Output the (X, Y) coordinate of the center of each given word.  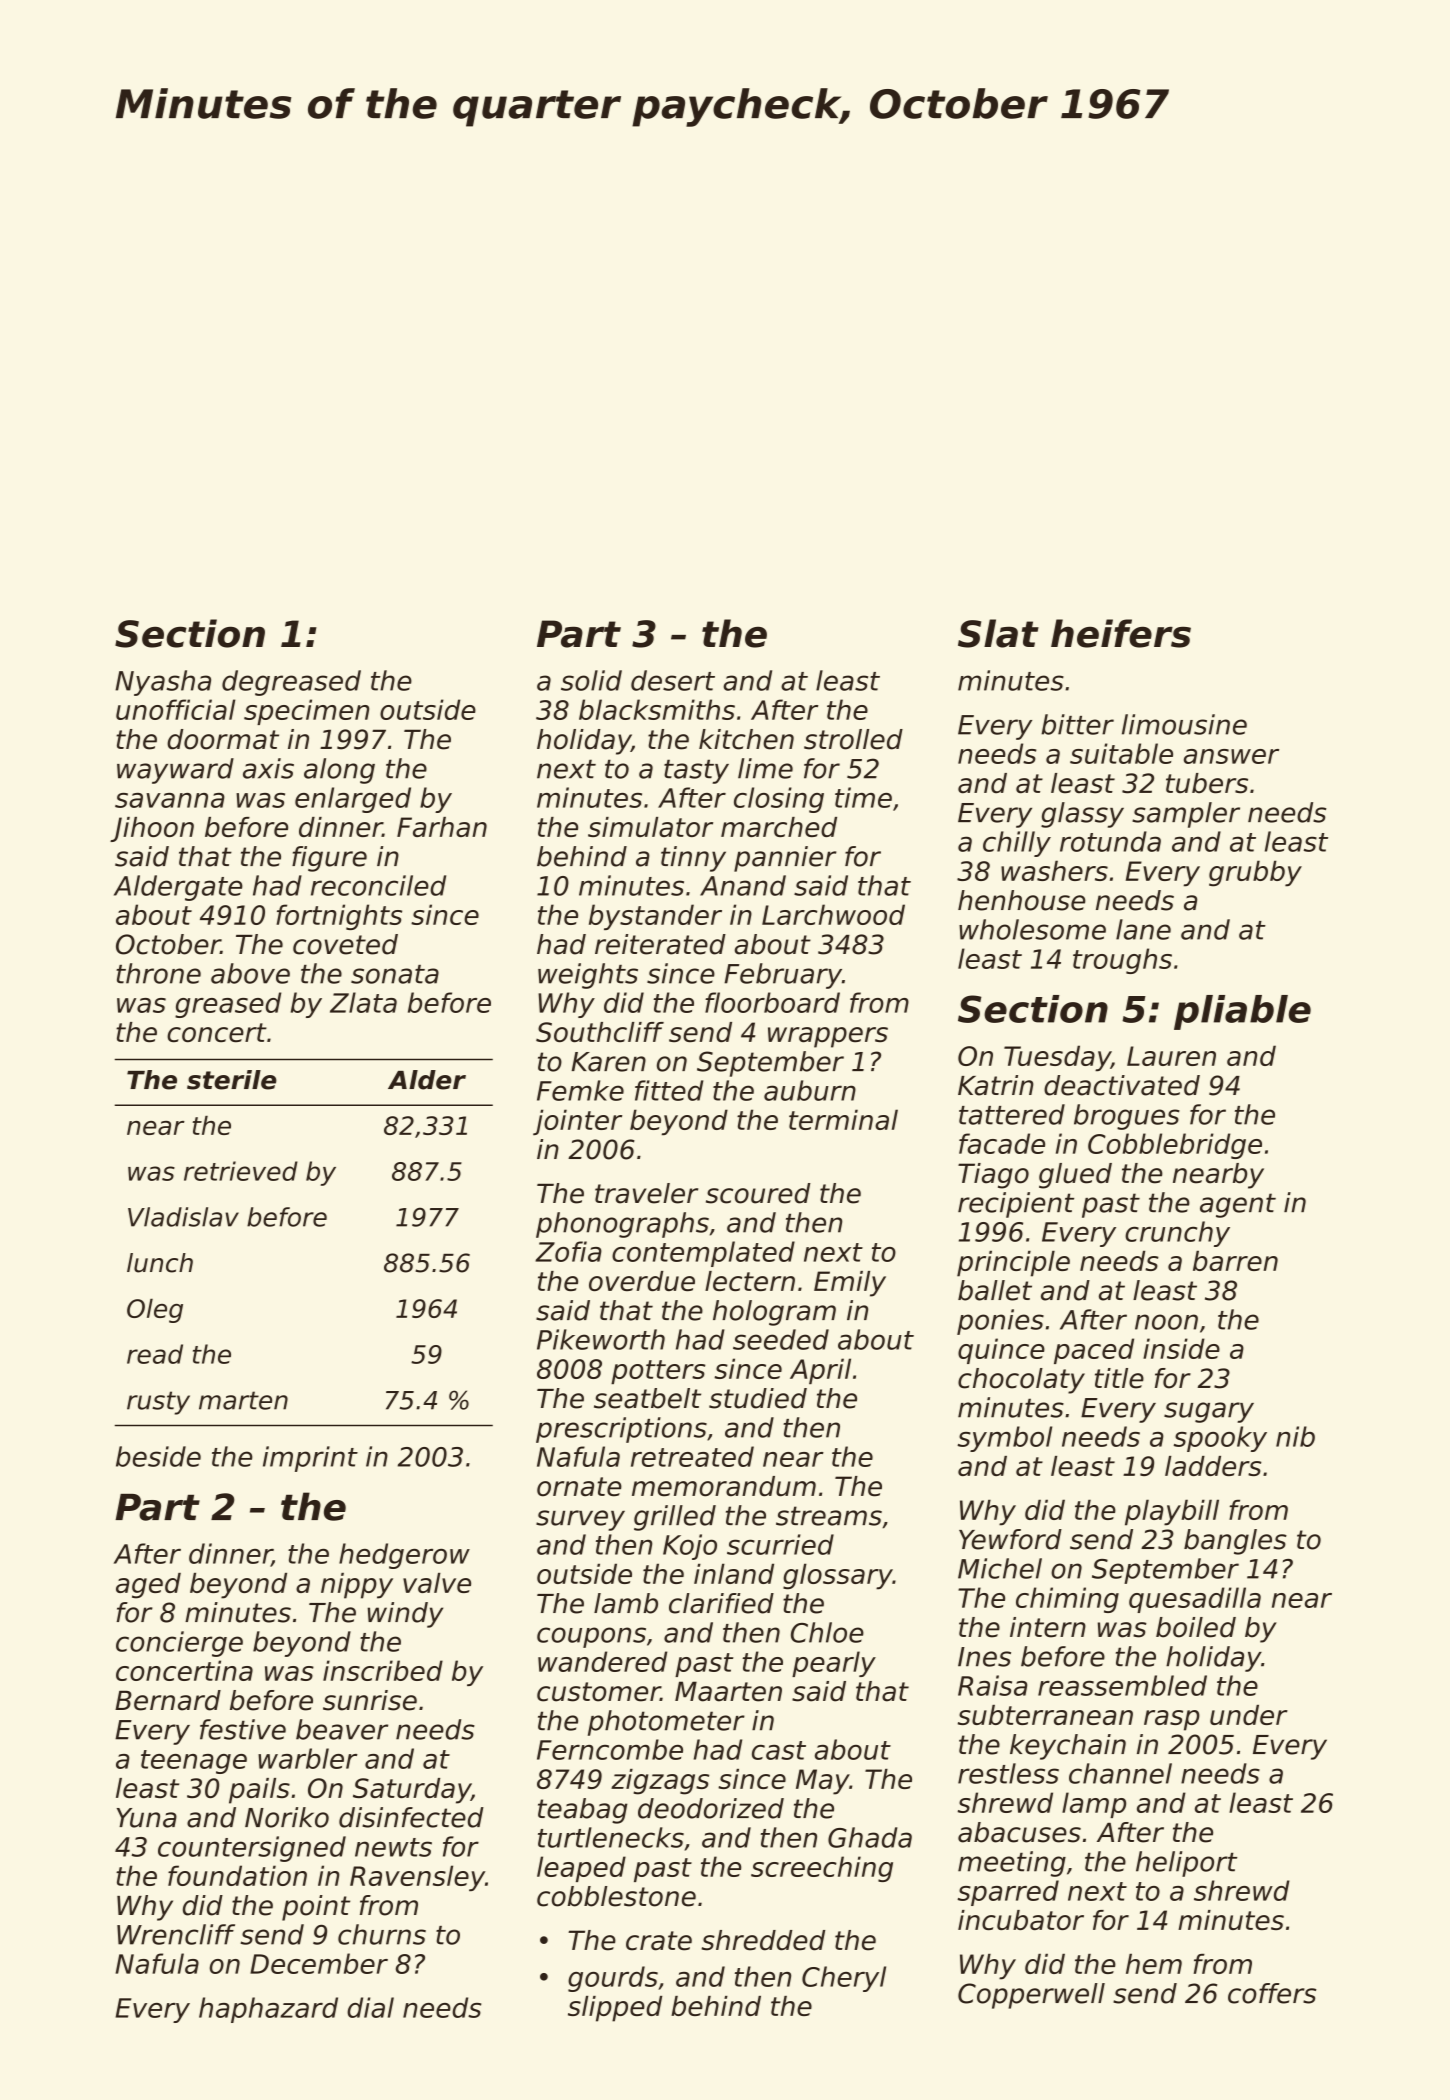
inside (1181, 1348)
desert (673, 680)
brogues (1127, 1117)
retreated (692, 1456)
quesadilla (1195, 1600)
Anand (743, 885)
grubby (1255, 873)
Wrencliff (176, 1934)
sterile (232, 1080)
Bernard (168, 1700)
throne (158, 973)
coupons (591, 1637)
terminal (843, 1119)
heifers (1121, 633)
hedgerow (404, 1556)
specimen (306, 712)
